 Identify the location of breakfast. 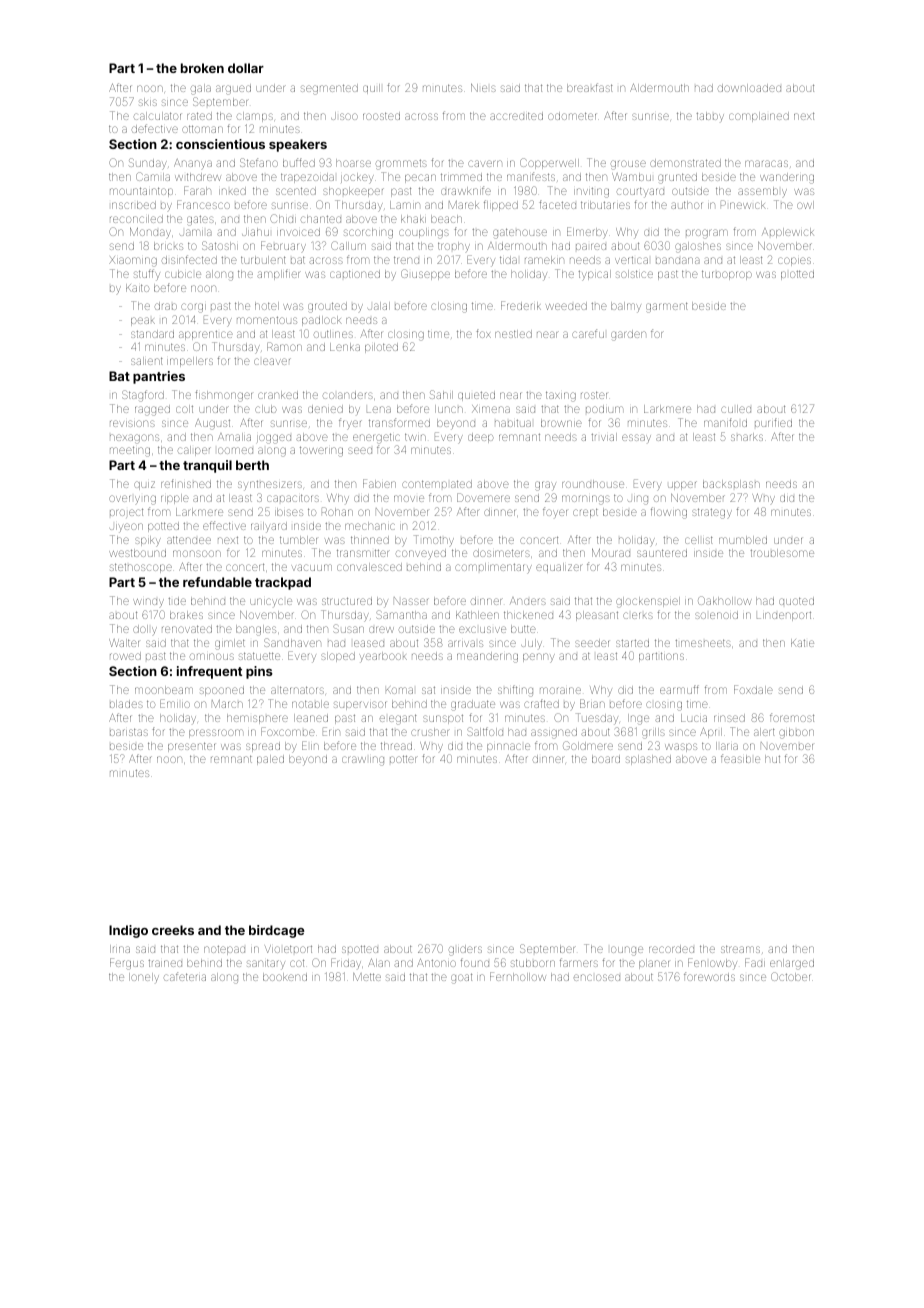
(590, 87).
